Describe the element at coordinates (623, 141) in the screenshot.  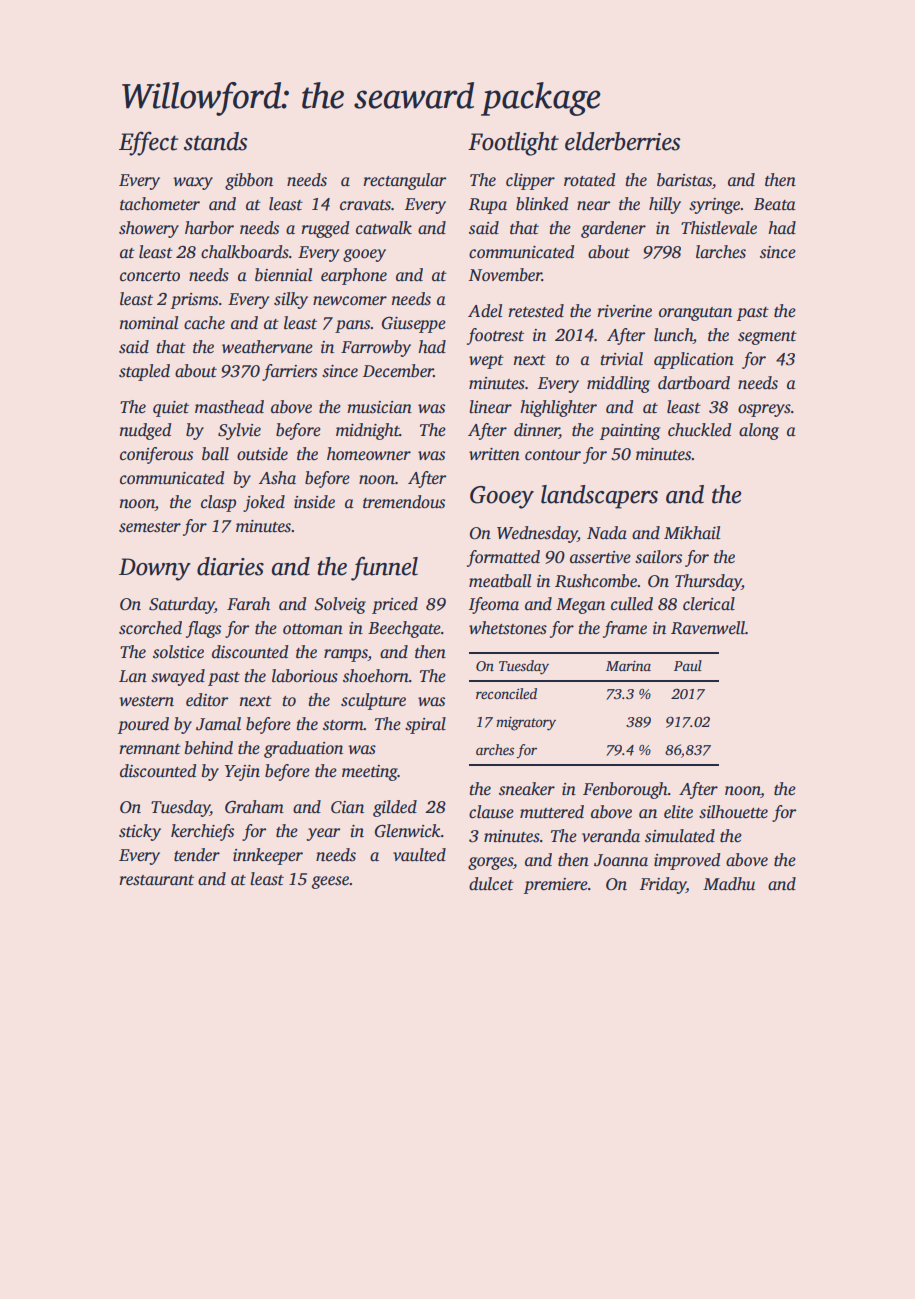
I see `elderberries` at that location.
